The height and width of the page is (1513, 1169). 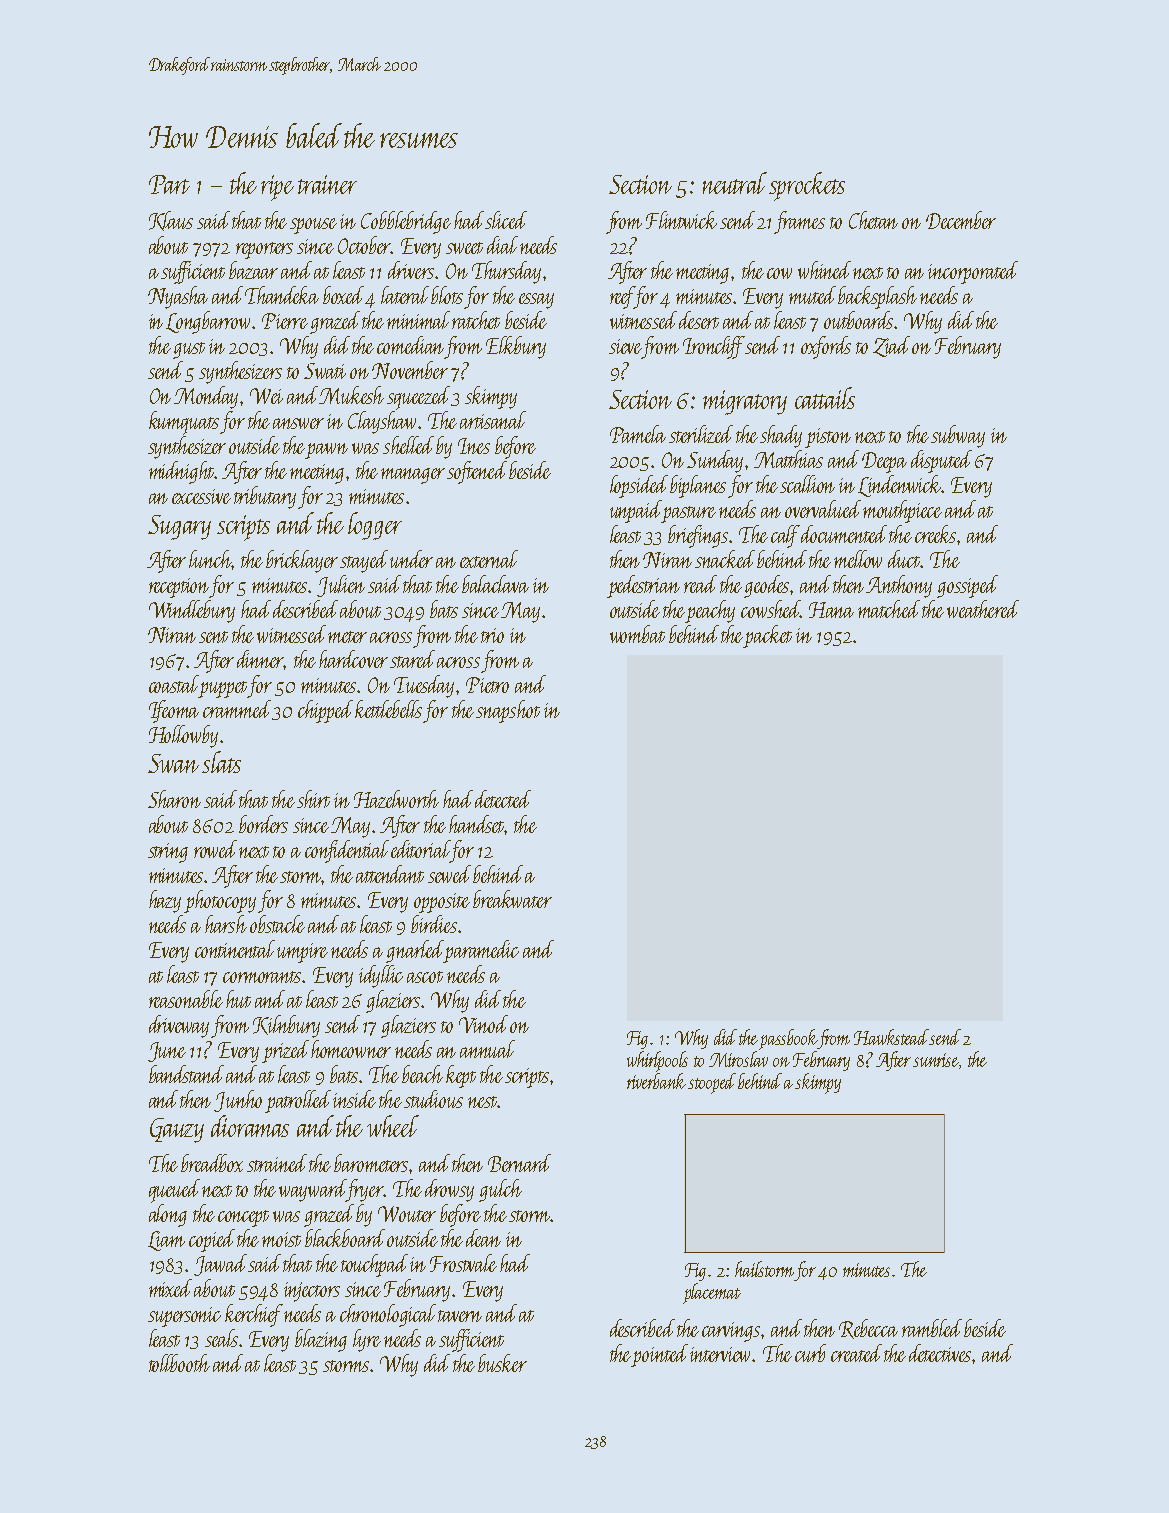 I want to click on neutral, so click(x=735, y=183).
